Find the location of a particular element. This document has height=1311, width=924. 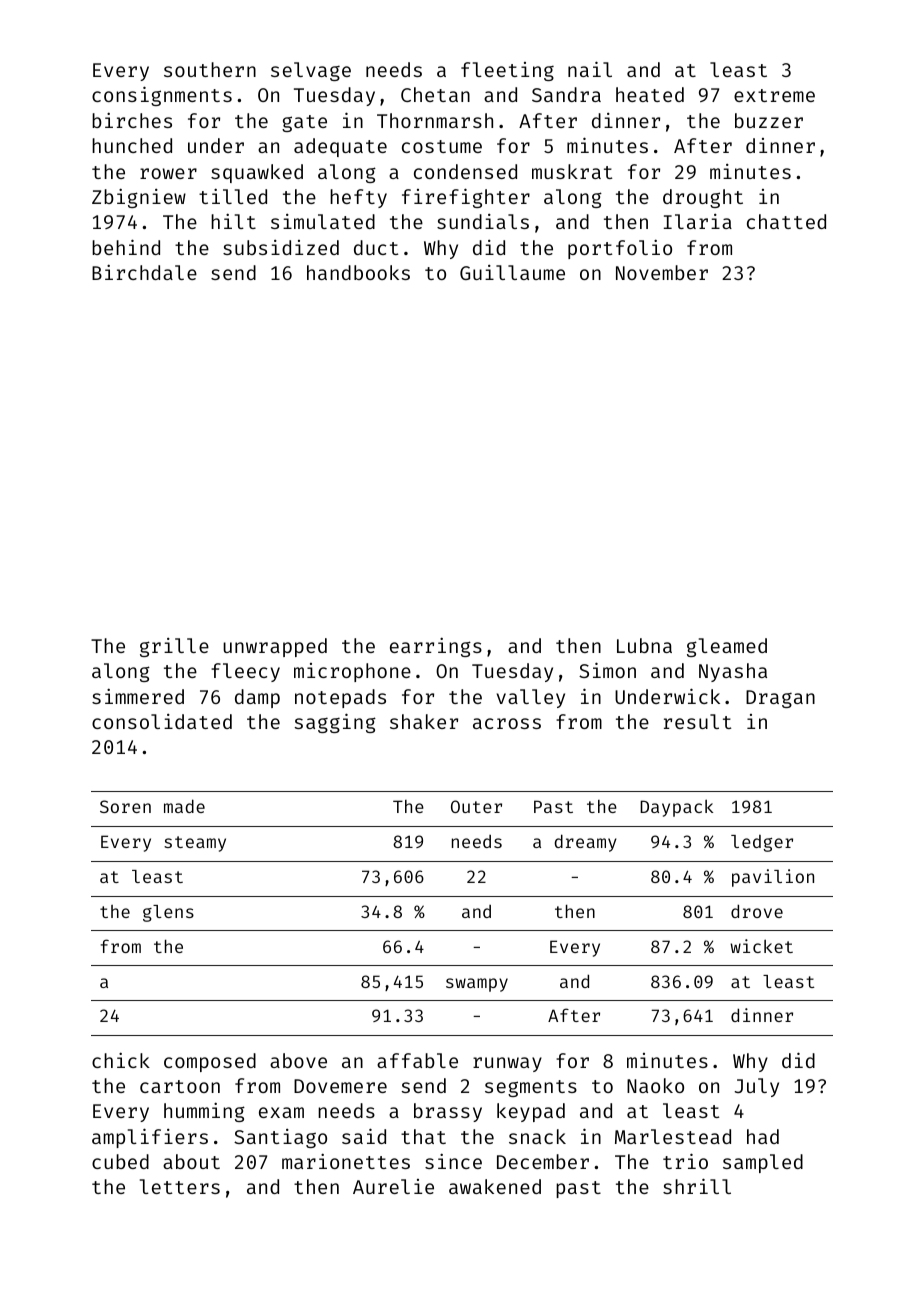

November is located at coordinates (662, 272).
